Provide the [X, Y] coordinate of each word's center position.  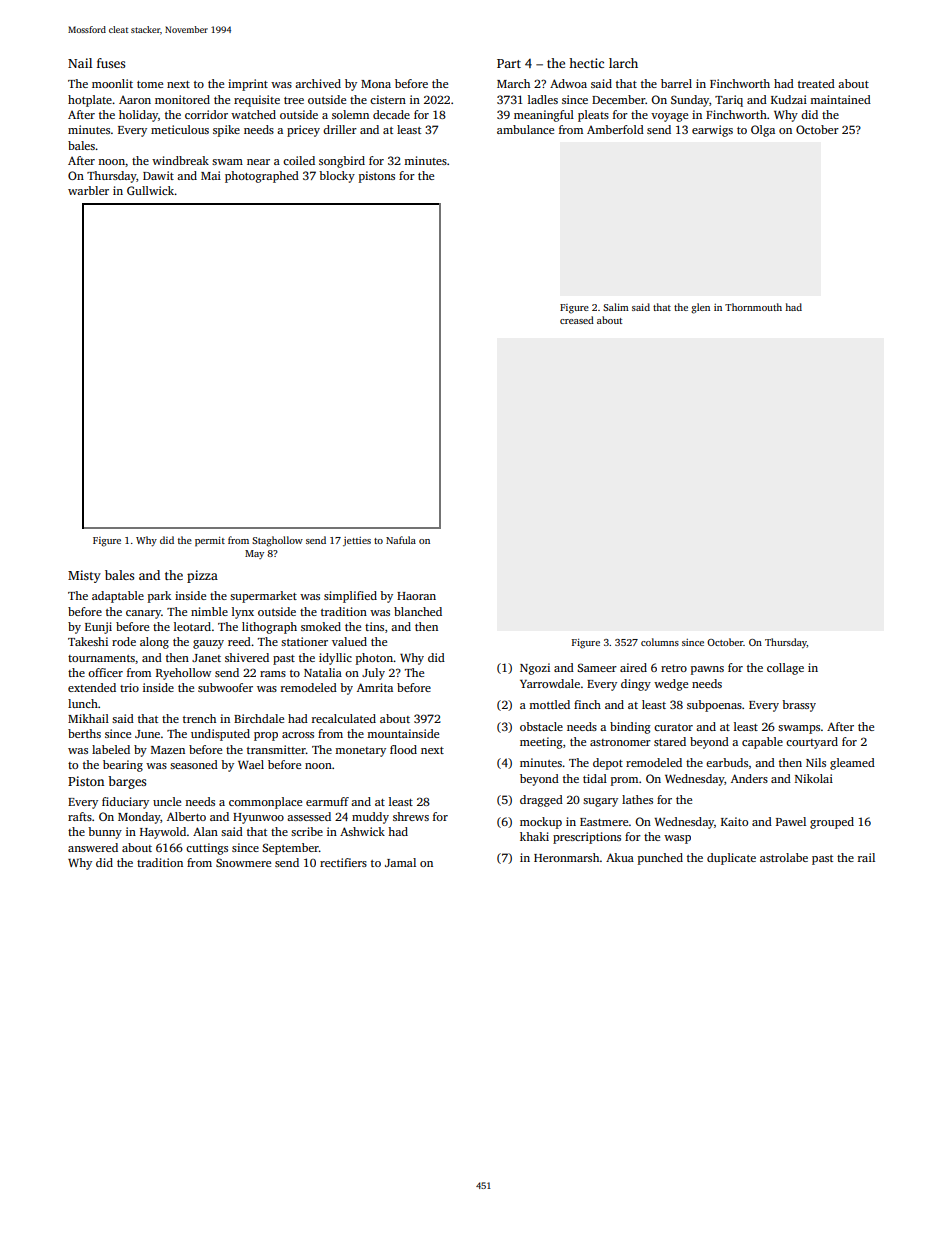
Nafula [401, 540]
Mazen [168, 750]
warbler [88, 190]
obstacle [541, 726]
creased [577, 320]
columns [660, 642]
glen [700, 308]
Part [509, 63]
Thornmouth [753, 307]
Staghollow [277, 541]
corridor [206, 114]
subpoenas [714, 706]
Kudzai [789, 99]
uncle [167, 801]
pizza [202, 576]
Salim [616, 307]
